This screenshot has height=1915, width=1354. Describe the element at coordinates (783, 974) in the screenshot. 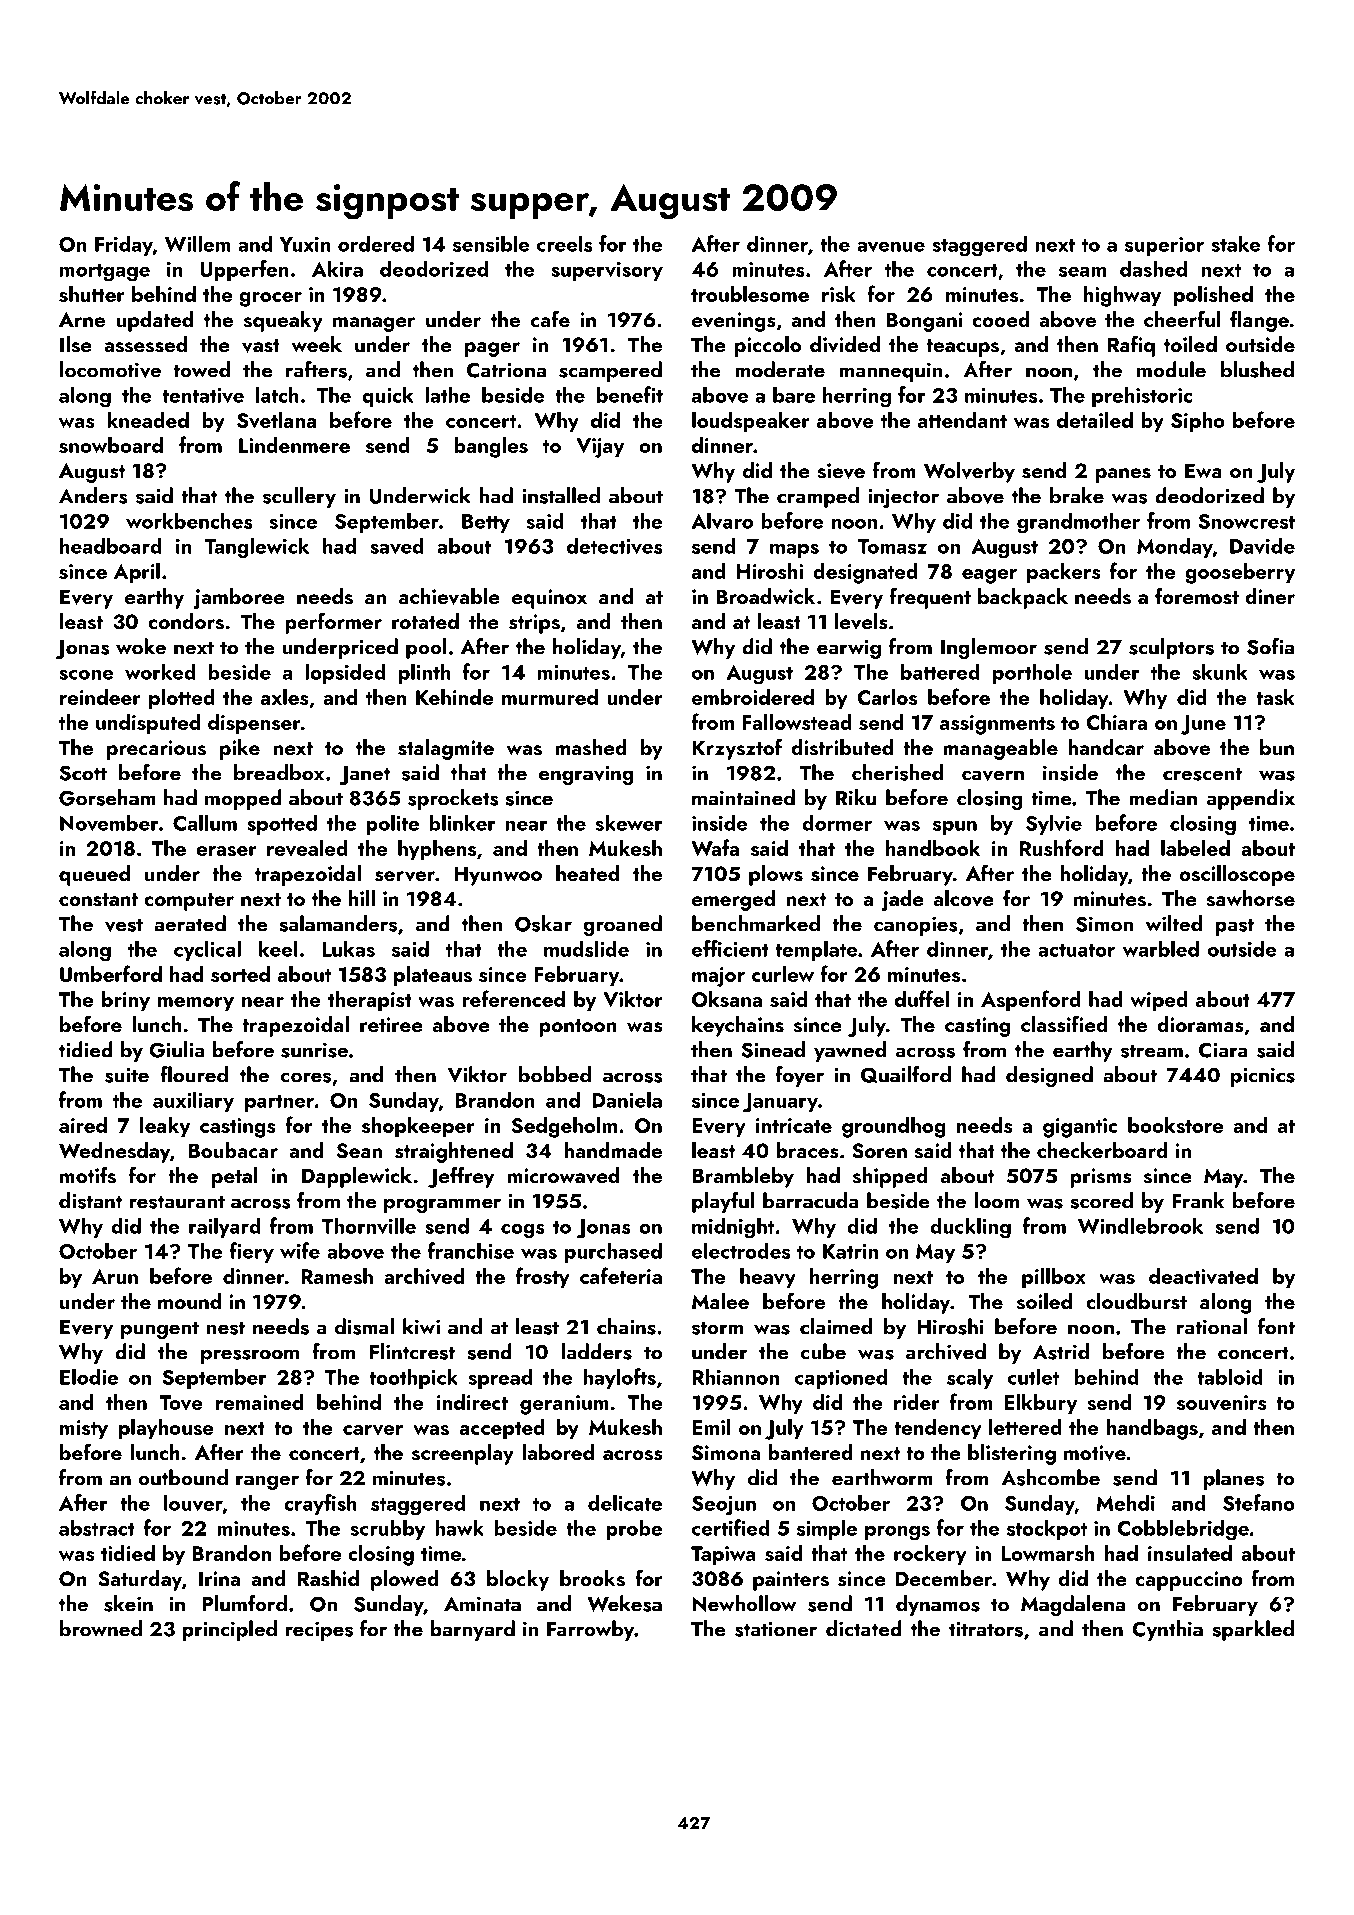

I see `curlew` at that location.
